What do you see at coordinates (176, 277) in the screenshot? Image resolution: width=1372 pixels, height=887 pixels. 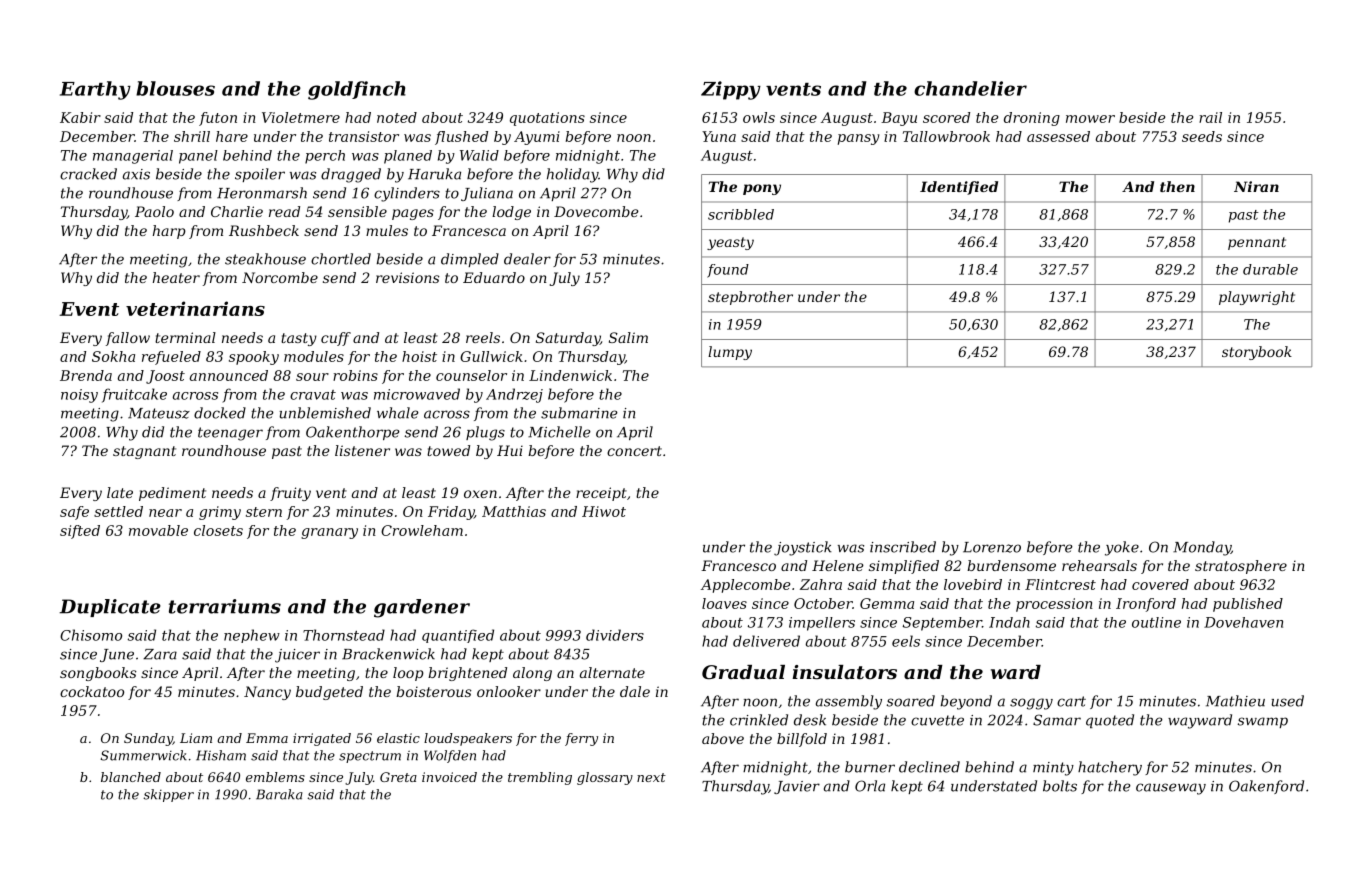 I see `heater` at bounding box center [176, 277].
